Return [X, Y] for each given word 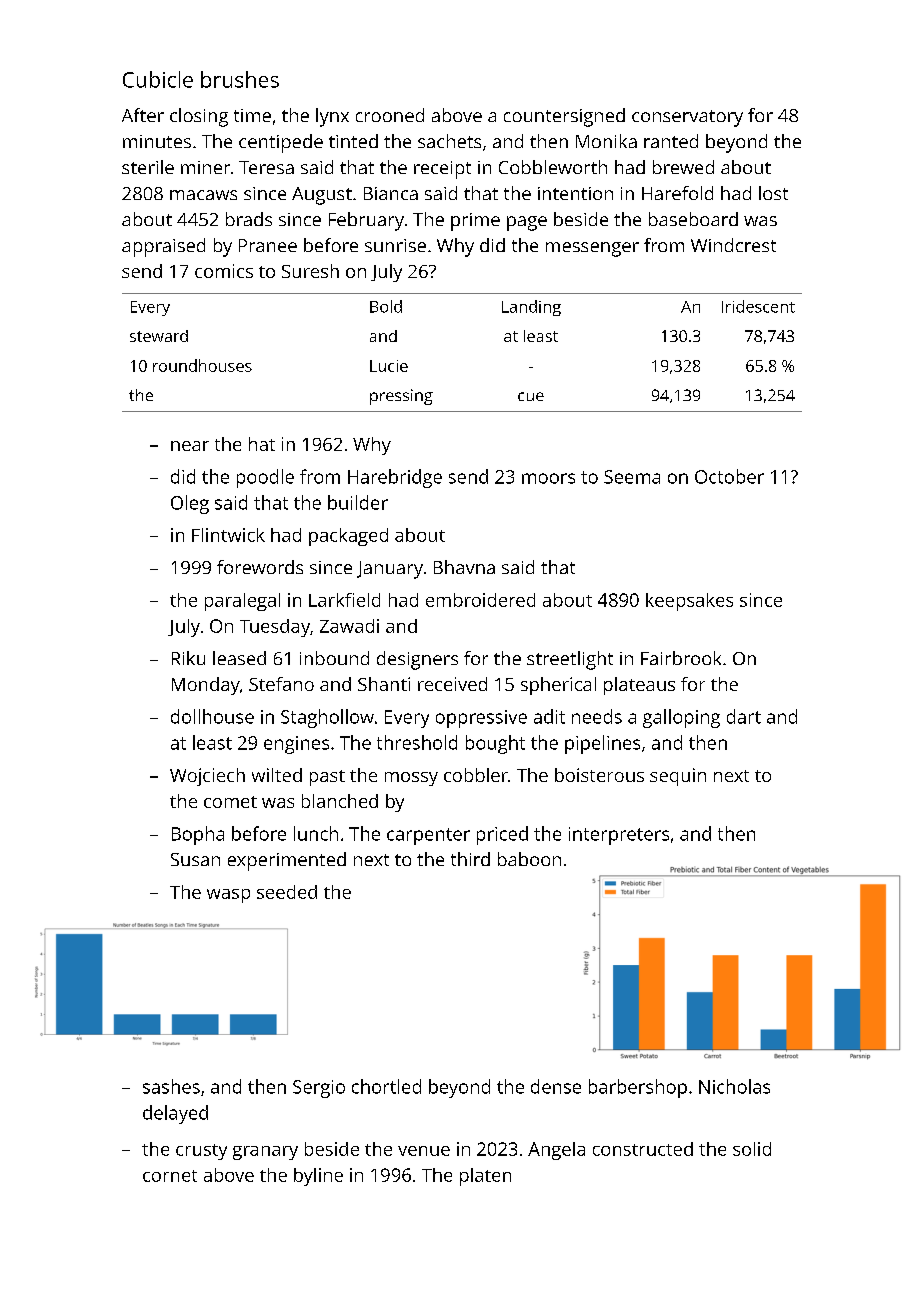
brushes [240, 79]
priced [502, 835]
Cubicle [158, 79]
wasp [228, 896]
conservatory [687, 118]
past [327, 778]
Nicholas [734, 1086]
